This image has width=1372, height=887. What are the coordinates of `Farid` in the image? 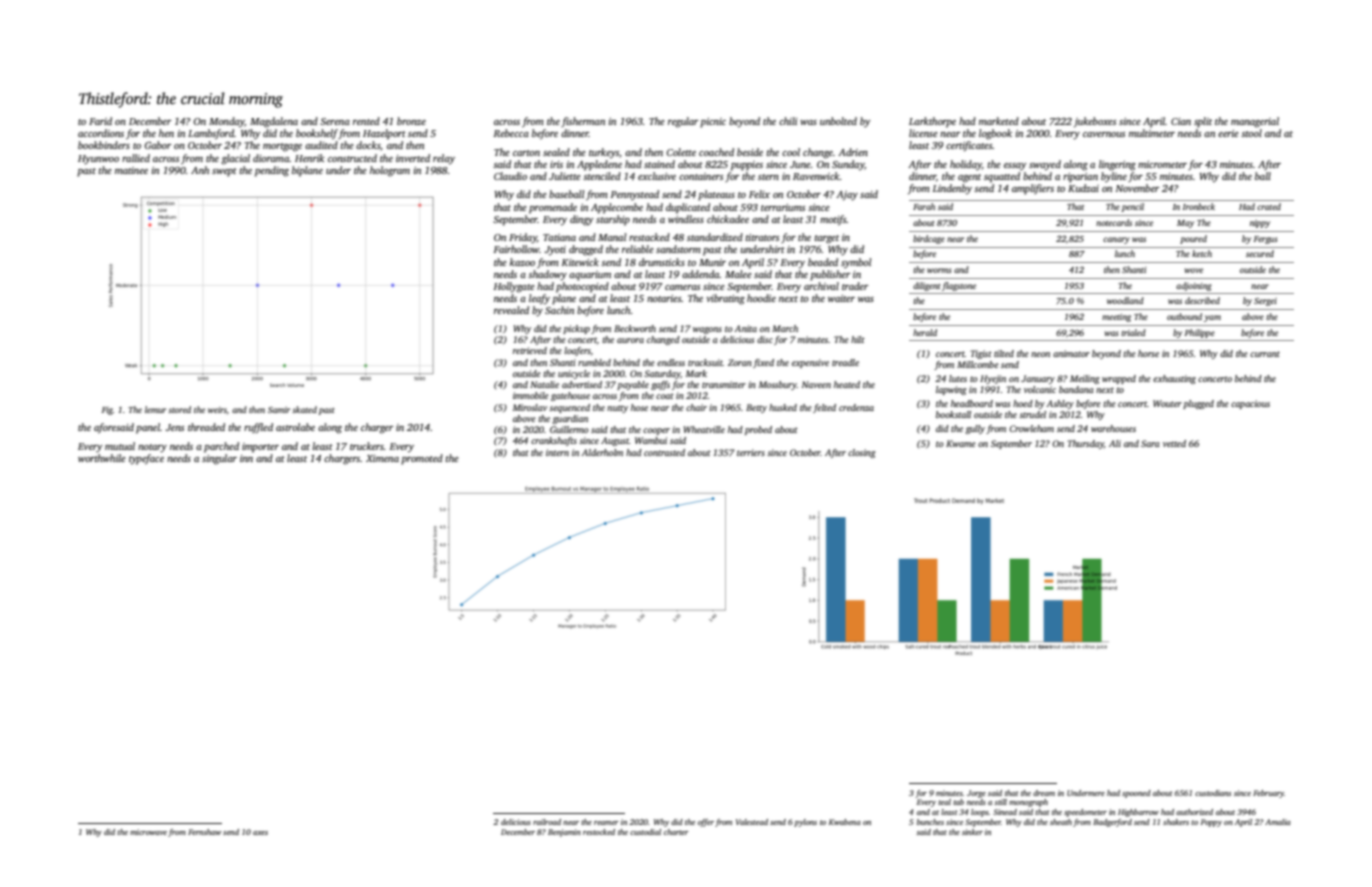 It's located at (100, 121).
